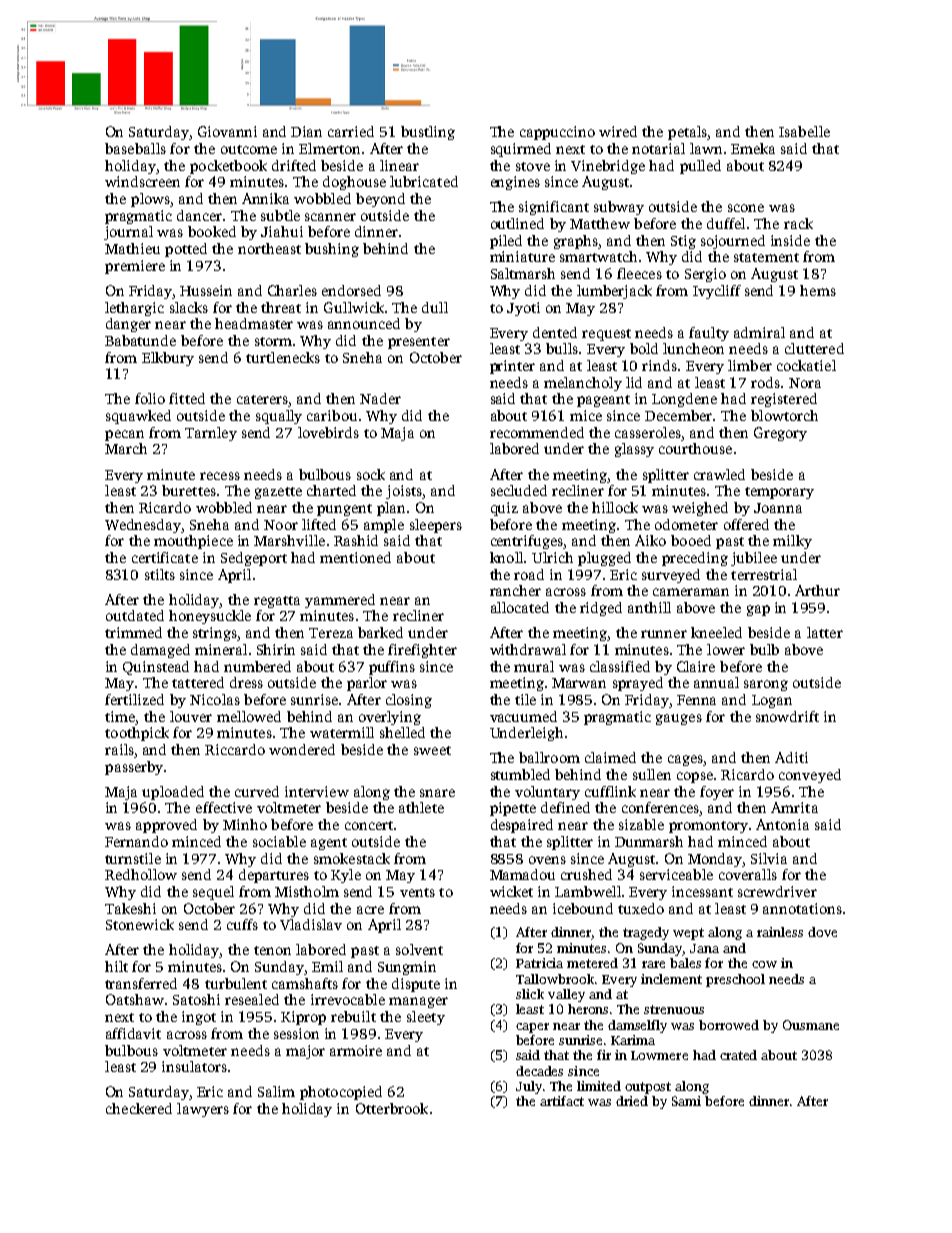  Describe the element at coordinates (419, 343) in the image. I see `presenter` at that location.
